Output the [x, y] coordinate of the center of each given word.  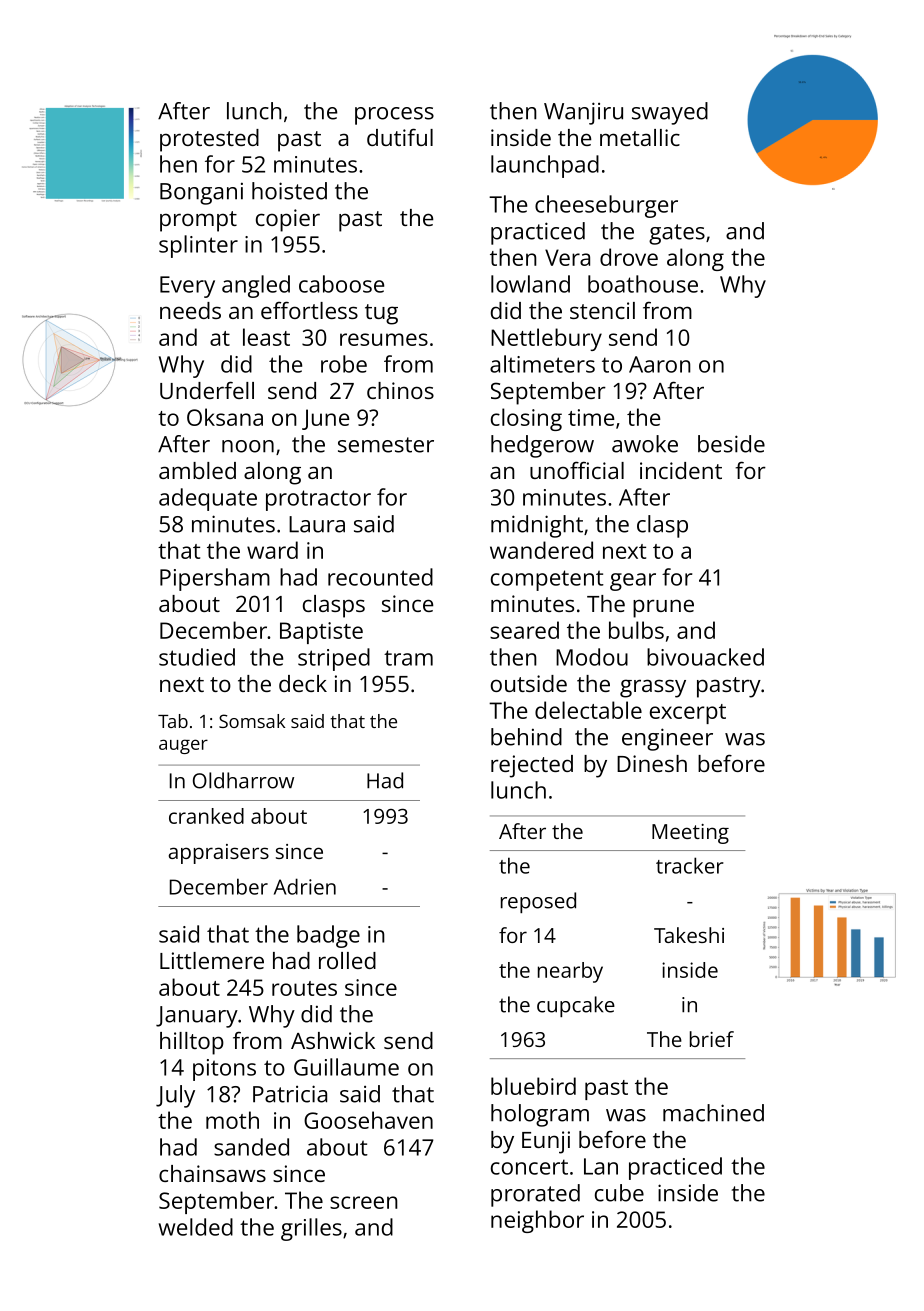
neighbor [537, 1221]
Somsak [252, 721]
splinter [198, 246]
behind [526, 737]
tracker [690, 865]
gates [677, 234]
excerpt [688, 714]
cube [619, 1193]
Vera [567, 257]
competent [547, 580]
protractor [318, 500]
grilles [311, 1229]
